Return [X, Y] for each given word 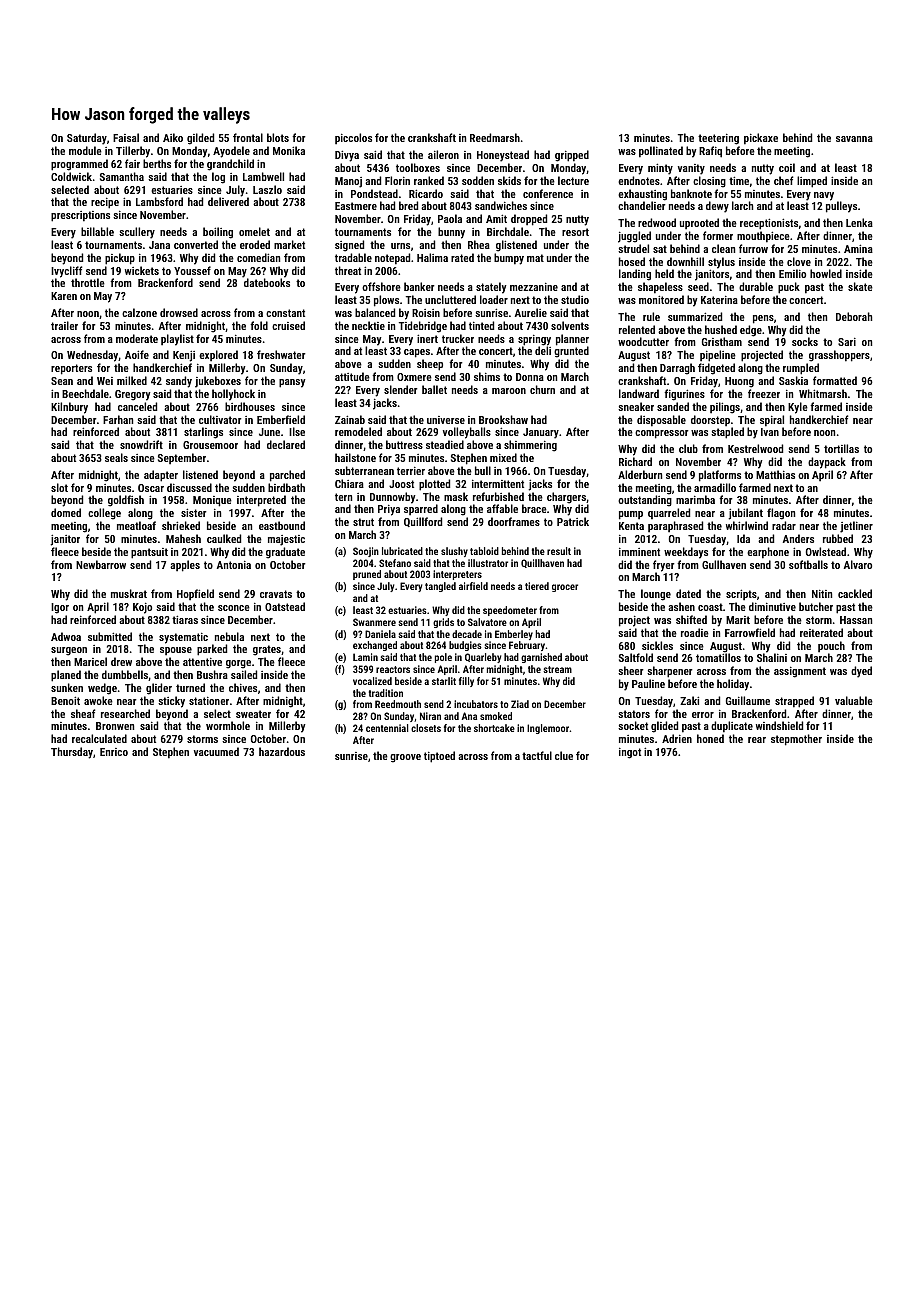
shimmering [530, 446]
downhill [685, 261]
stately [491, 288]
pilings [725, 408]
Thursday [72, 753]
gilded [200, 139]
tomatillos [718, 657]
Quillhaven [542, 563]
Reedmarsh [495, 137]
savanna [854, 139]
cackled [855, 593]
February [527, 646]
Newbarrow [101, 564]
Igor [60, 608]
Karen [64, 296]
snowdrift [141, 444]
